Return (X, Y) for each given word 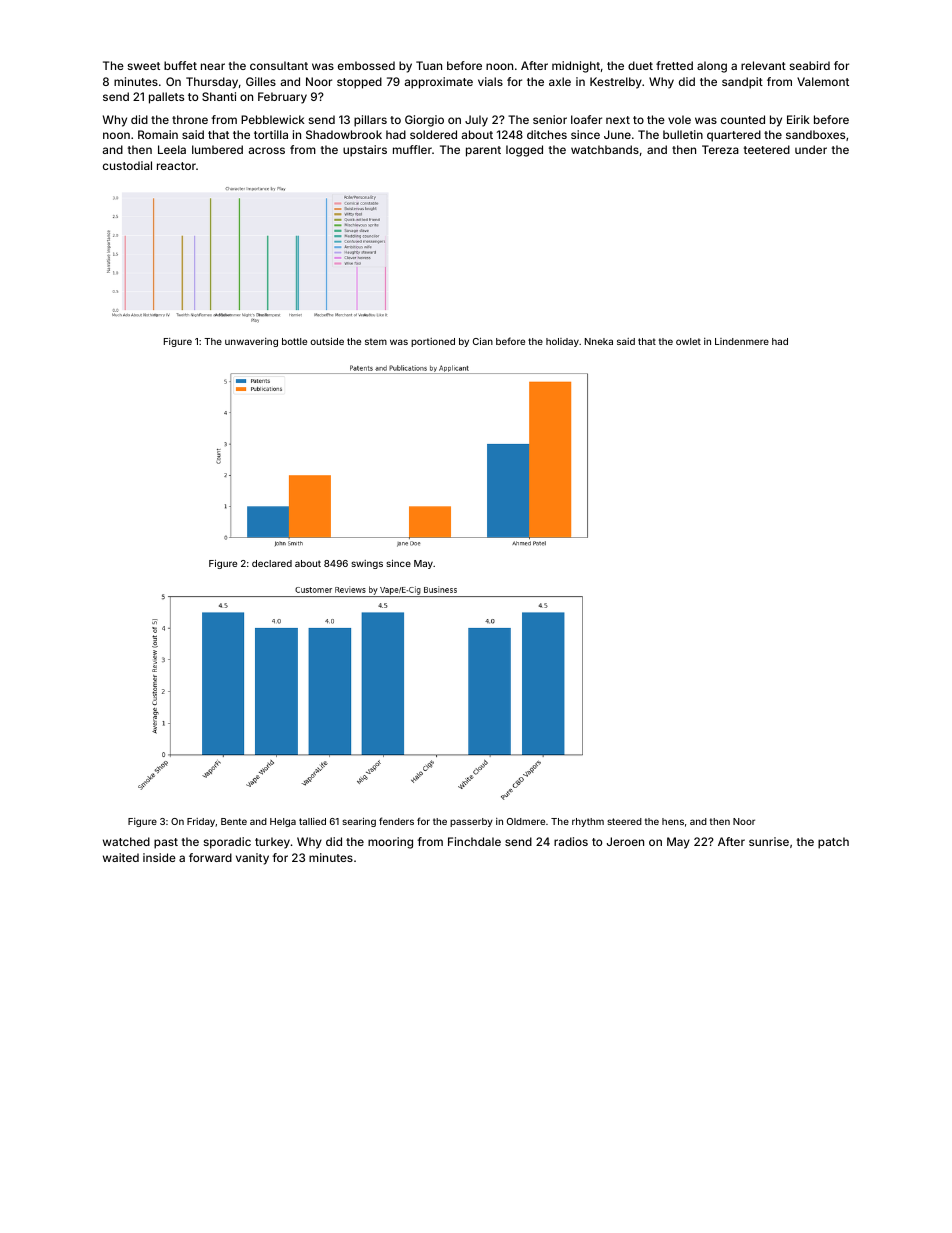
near (213, 66)
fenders (396, 821)
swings (367, 564)
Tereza (720, 149)
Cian (483, 341)
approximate (439, 83)
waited (121, 857)
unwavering (251, 342)
